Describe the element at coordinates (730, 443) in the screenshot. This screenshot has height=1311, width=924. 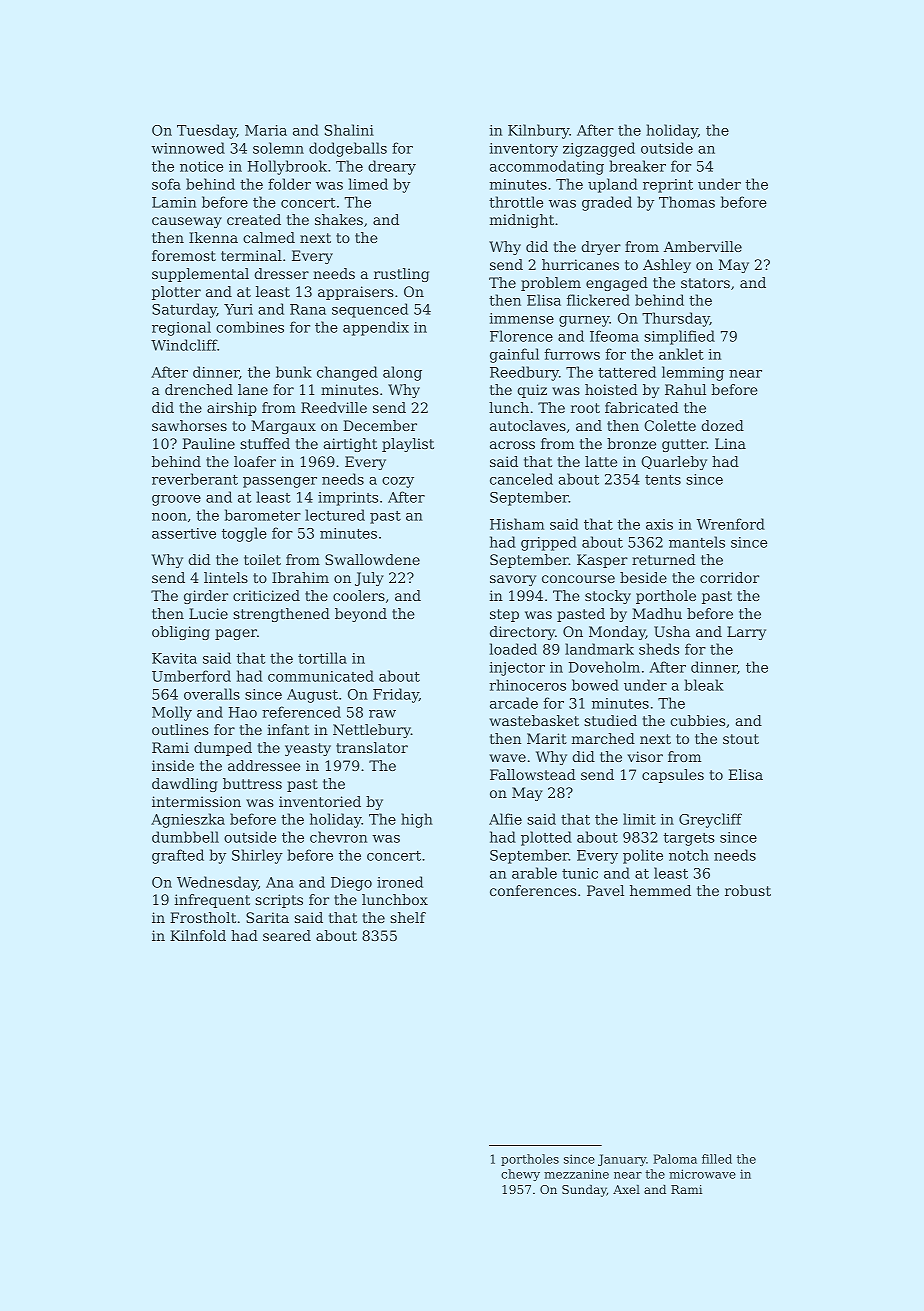
I see `Lina` at that location.
